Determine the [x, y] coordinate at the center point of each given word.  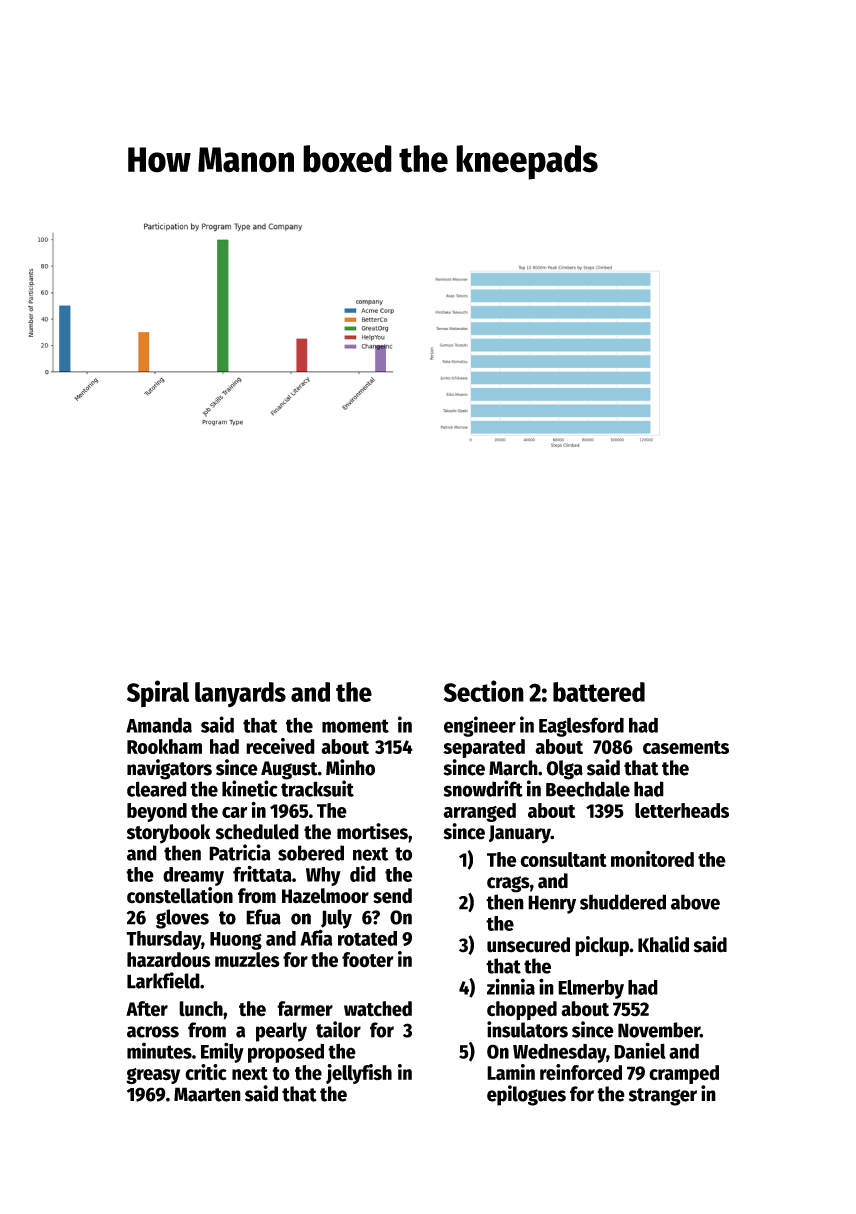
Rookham [164, 746]
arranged [480, 812]
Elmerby [591, 989]
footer [368, 960]
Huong [236, 941]
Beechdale [588, 789]
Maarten [207, 1094]
